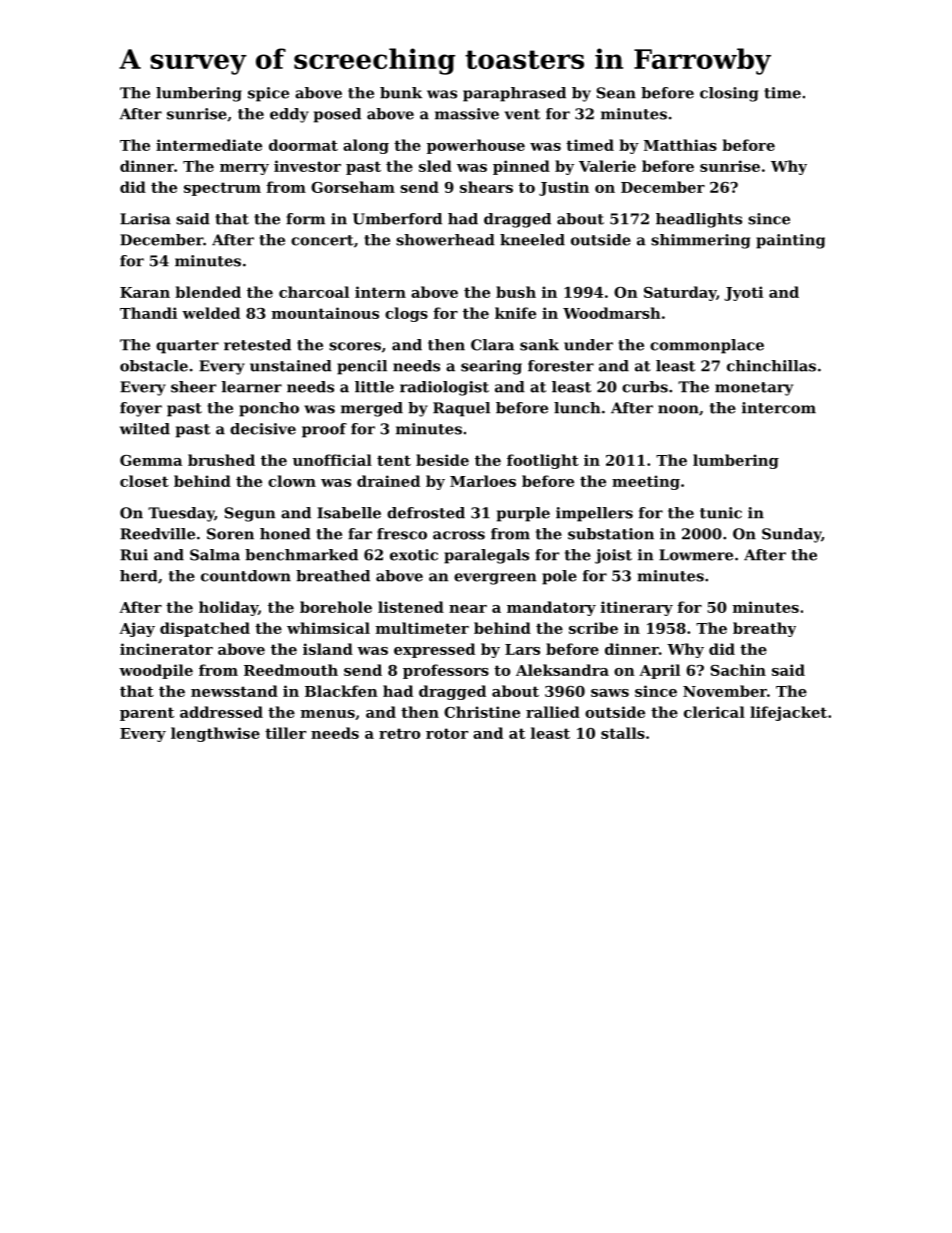  Describe the element at coordinates (209, 145) in the screenshot. I see `intermediate` at that location.
